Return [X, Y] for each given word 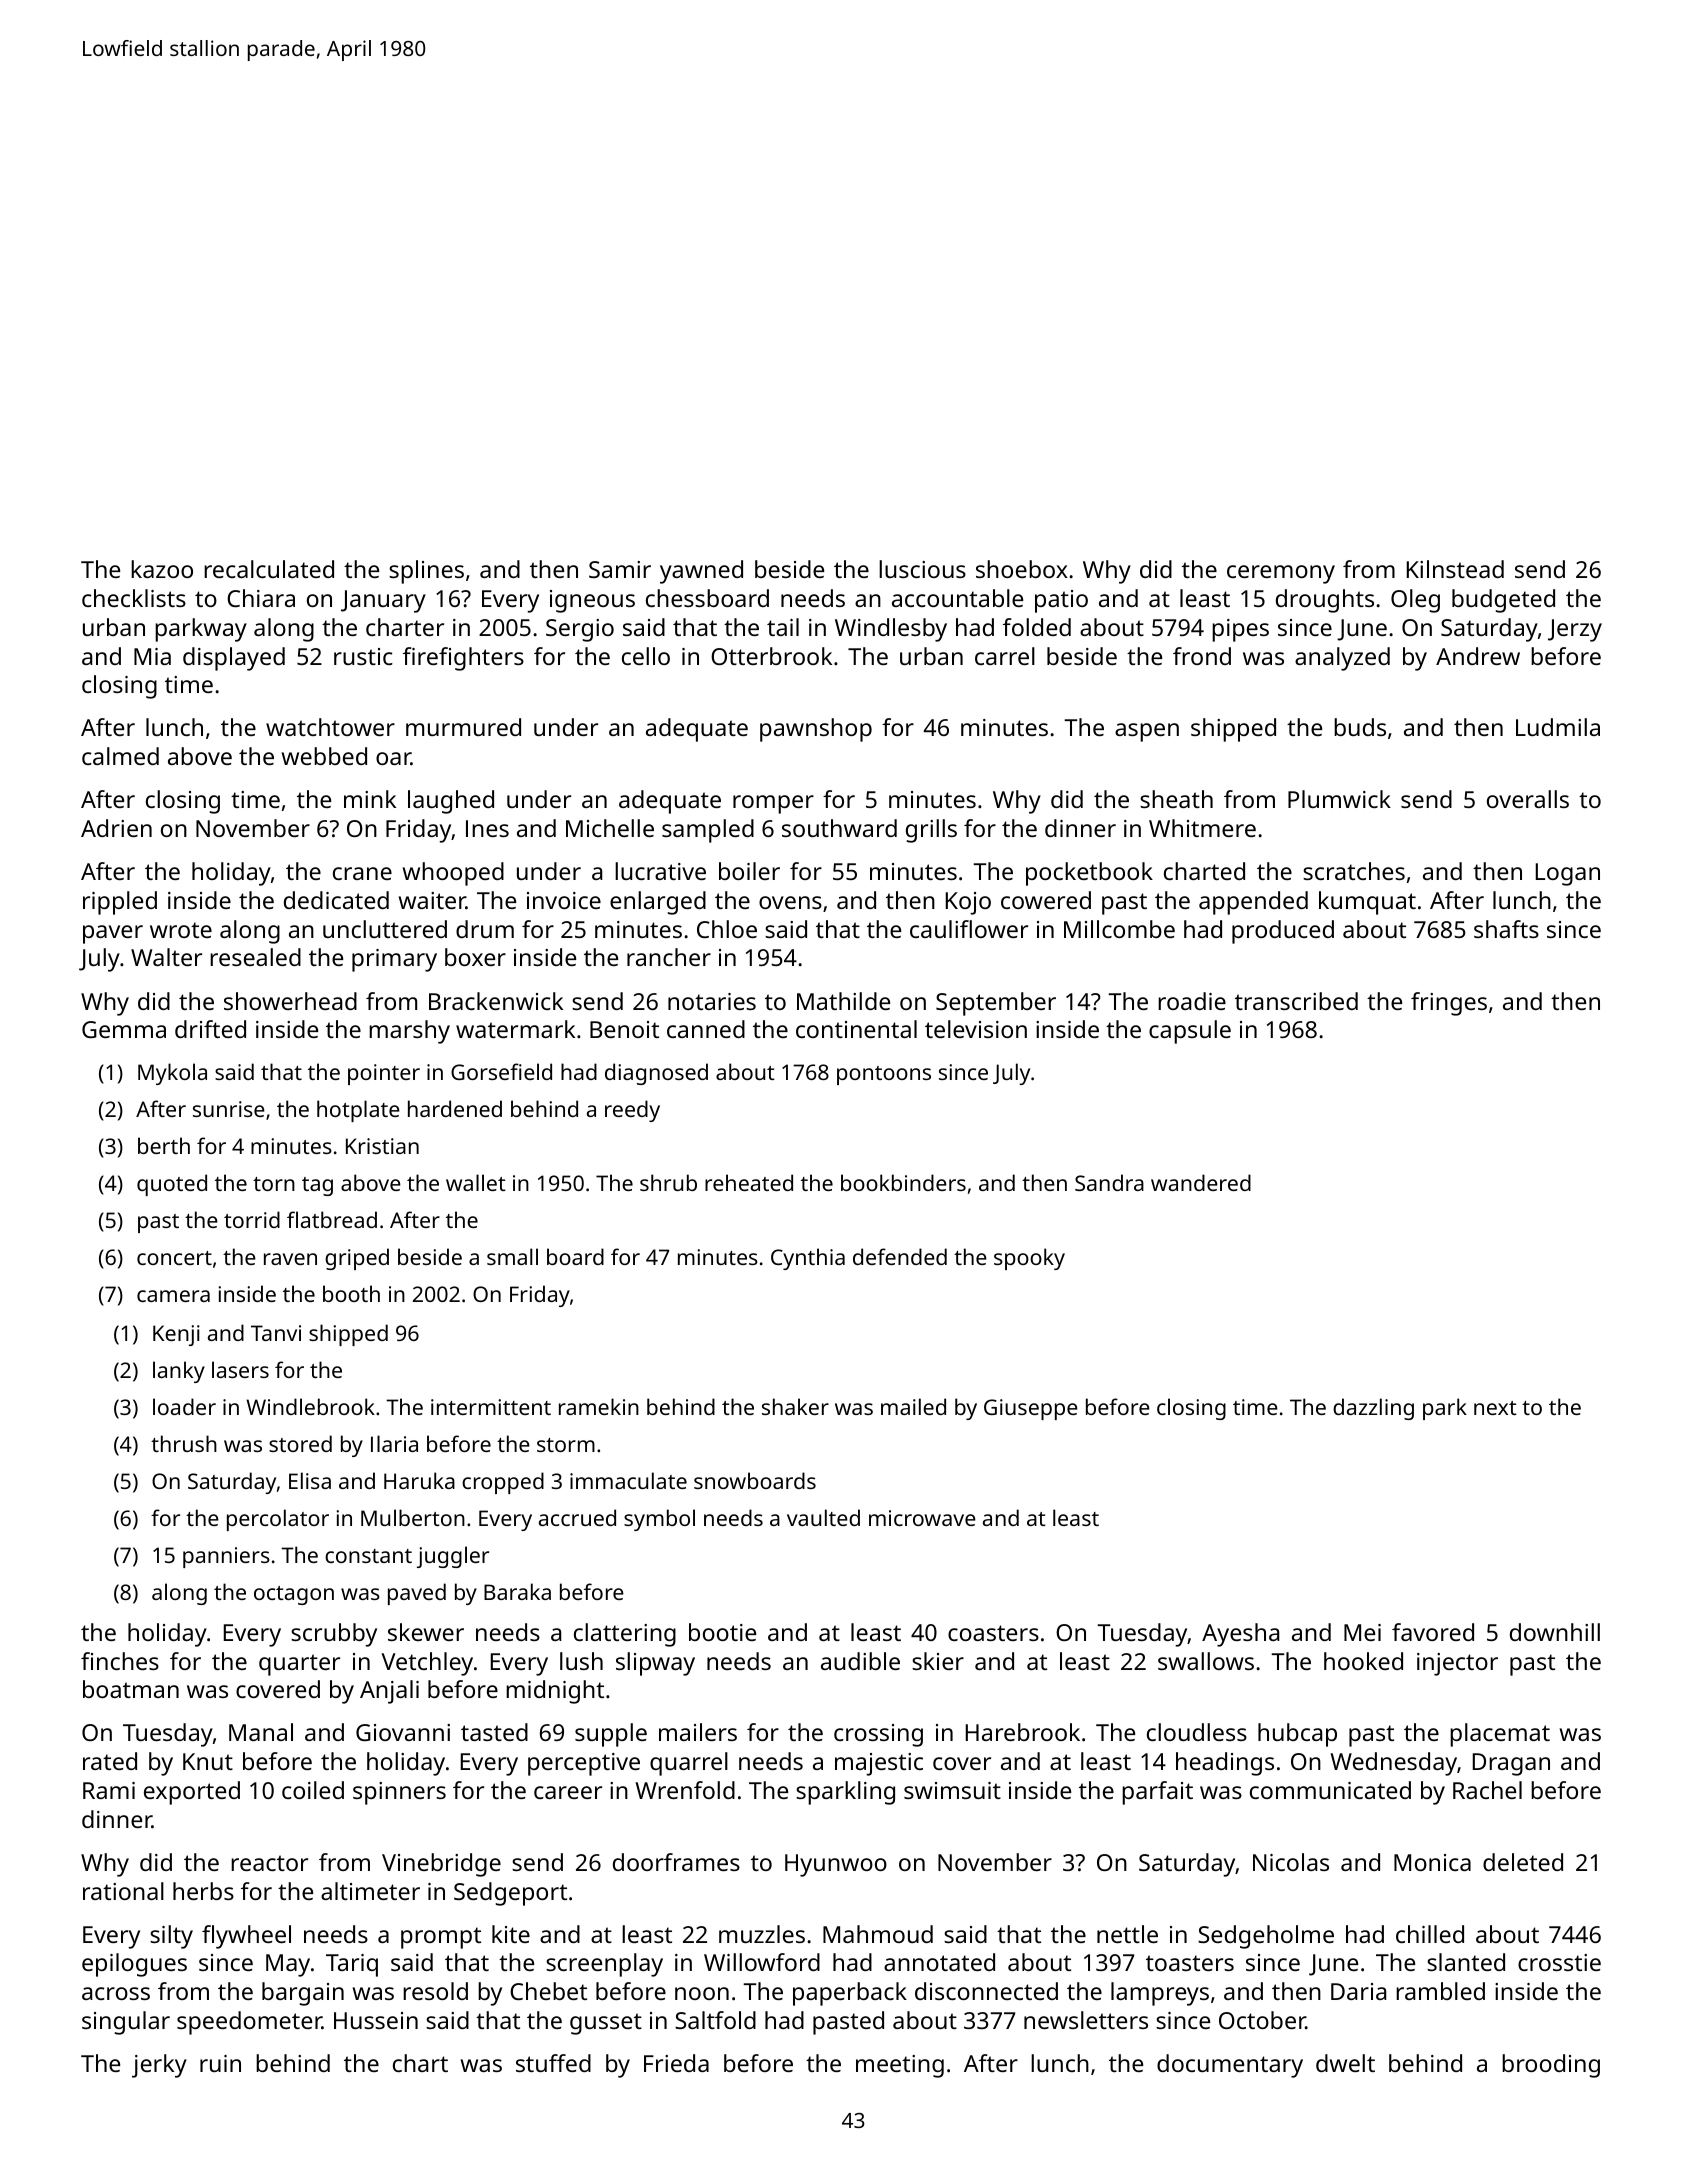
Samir [620, 569]
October [1262, 2020]
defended [900, 1256]
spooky [1029, 1259]
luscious [922, 569]
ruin [220, 2063]
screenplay [604, 1965]
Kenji [176, 1335]
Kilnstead [1455, 569]
